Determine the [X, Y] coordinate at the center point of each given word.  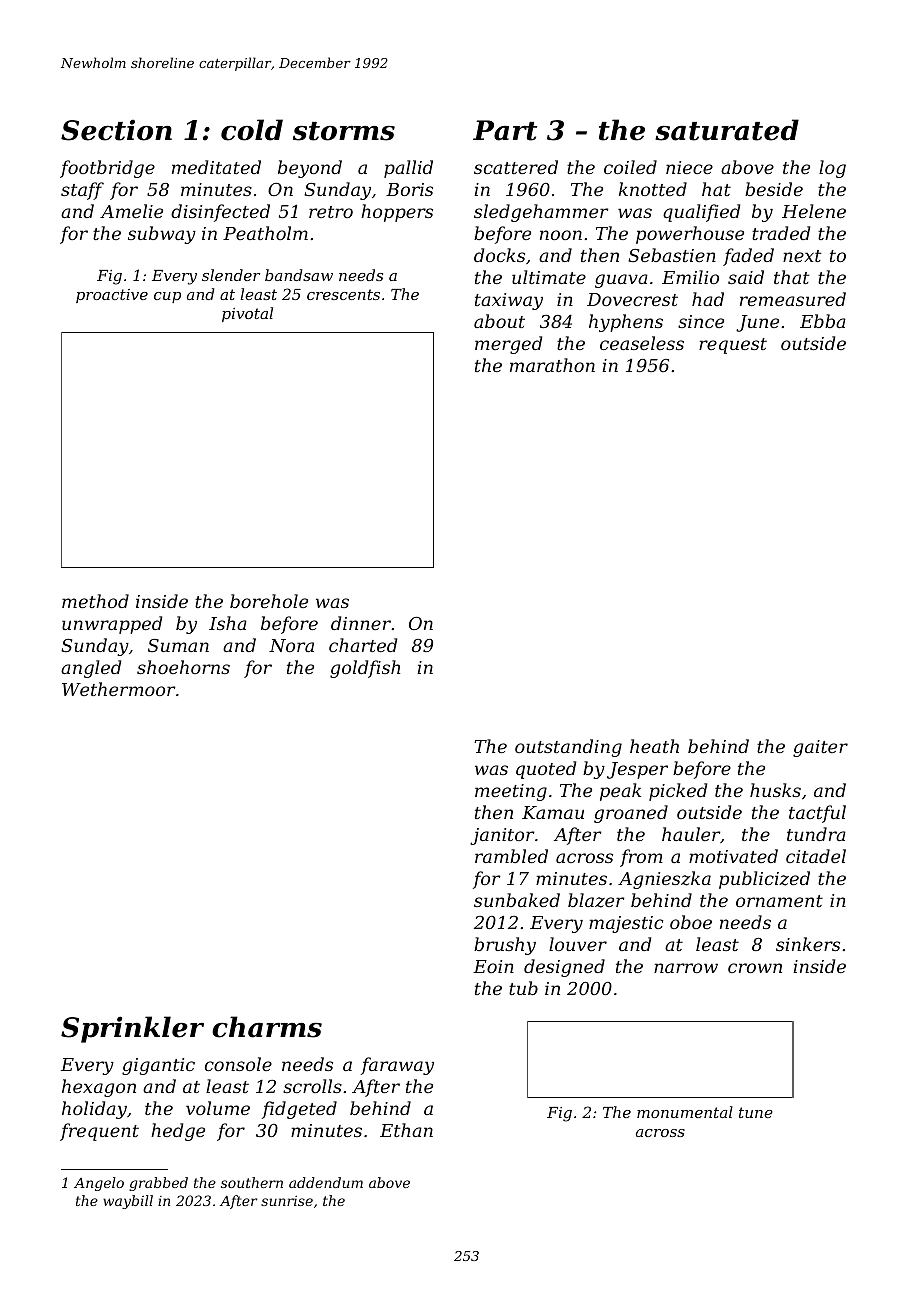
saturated [727, 130]
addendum [326, 1182]
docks [499, 255]
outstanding [568, 748]
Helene [814, 211]
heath [654, 746]
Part [505, 130]
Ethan [406, 1130]
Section [116, 130]
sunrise [287, 1200]
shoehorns [183, 667]
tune [756, 1112]
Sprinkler [132, 1029]
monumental [685, 1112]
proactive [112, 296]
